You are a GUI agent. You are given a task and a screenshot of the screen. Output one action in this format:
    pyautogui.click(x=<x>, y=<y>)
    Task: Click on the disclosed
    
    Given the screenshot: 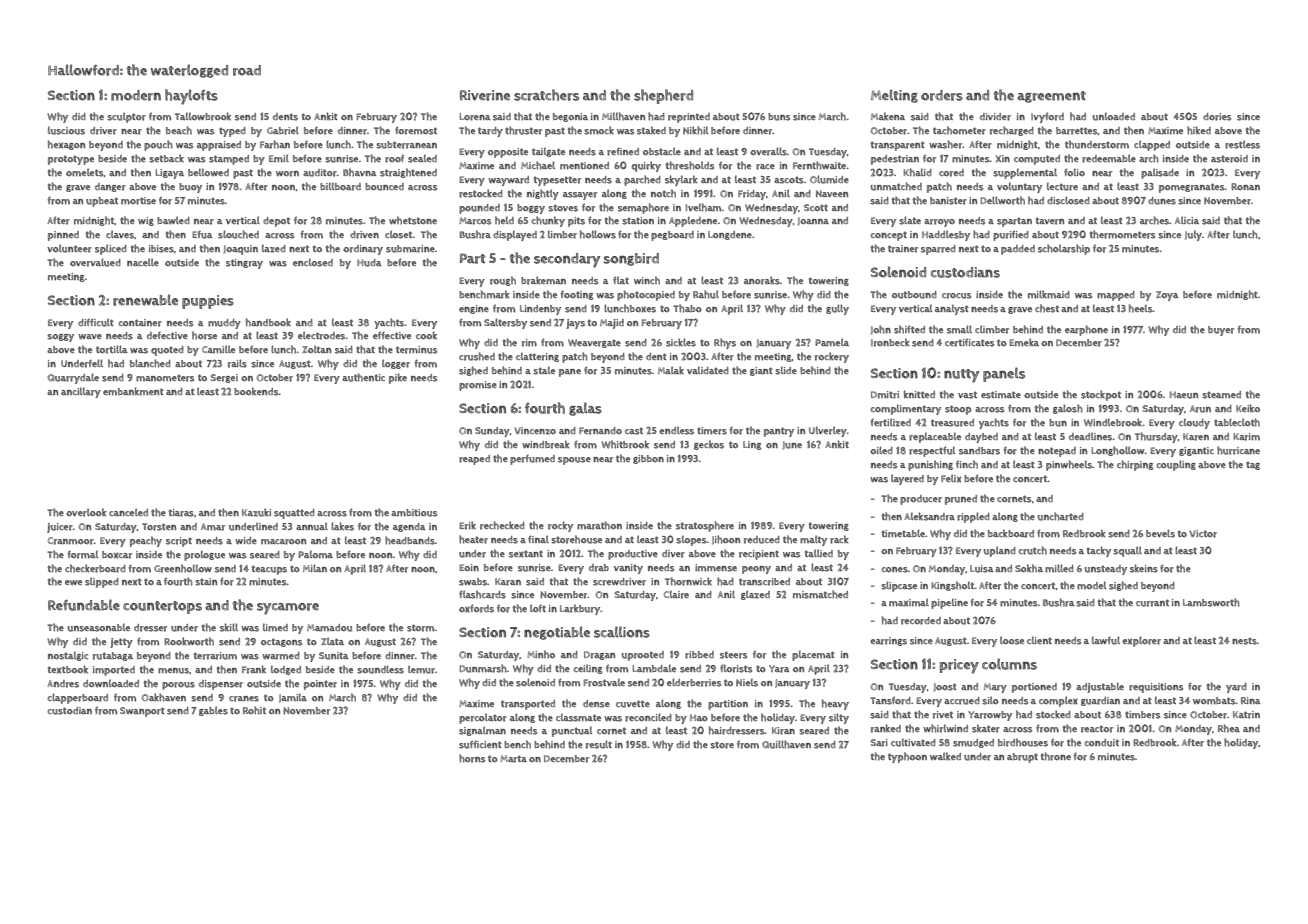 What is the action you would take?
    pyautogui.click(x=1068, y=200)
